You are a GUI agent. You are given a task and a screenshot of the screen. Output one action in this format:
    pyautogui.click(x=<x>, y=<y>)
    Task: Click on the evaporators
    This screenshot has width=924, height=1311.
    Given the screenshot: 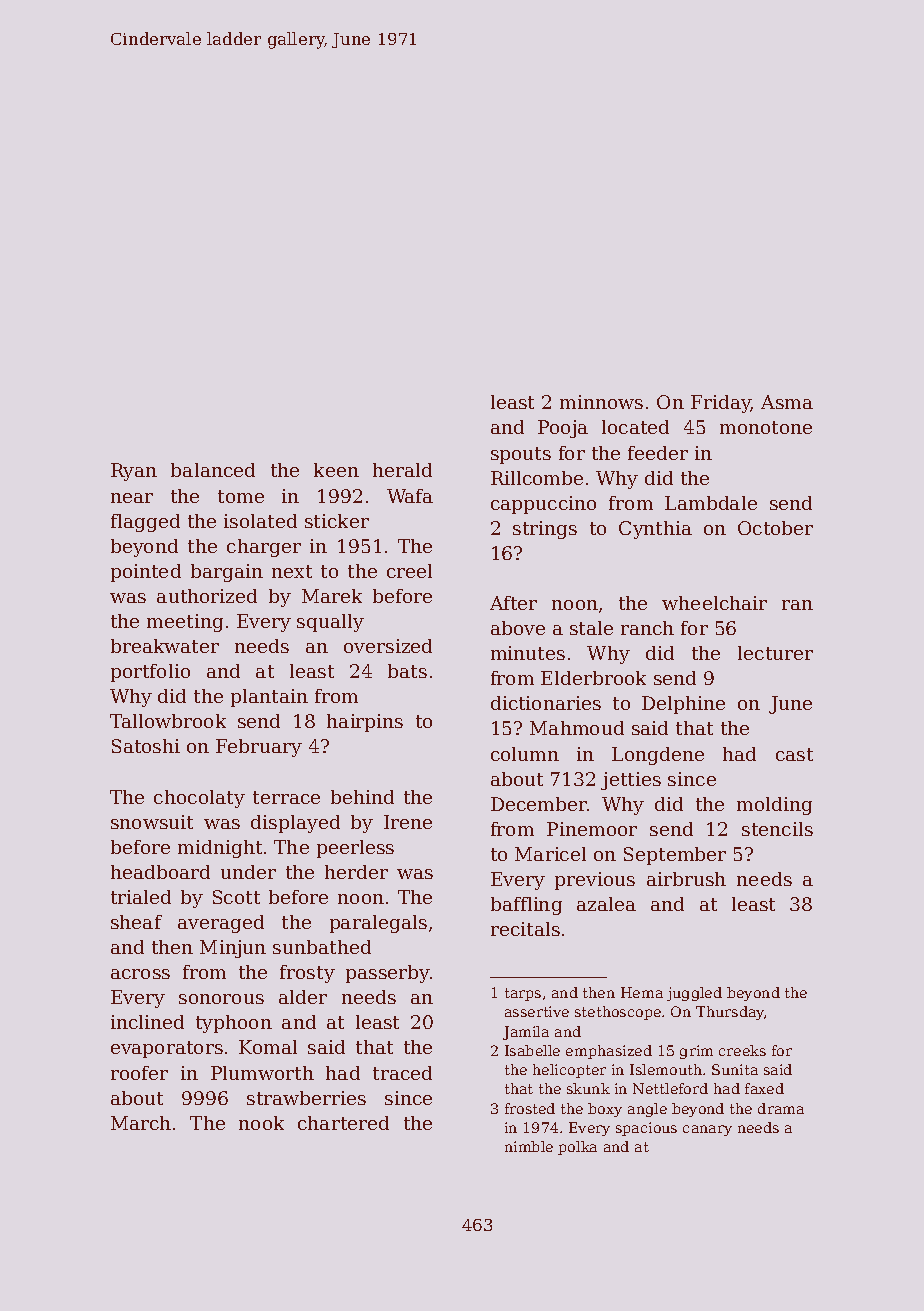 What is the action you would take?
    pyautogui.click(x=167, y=1049)
